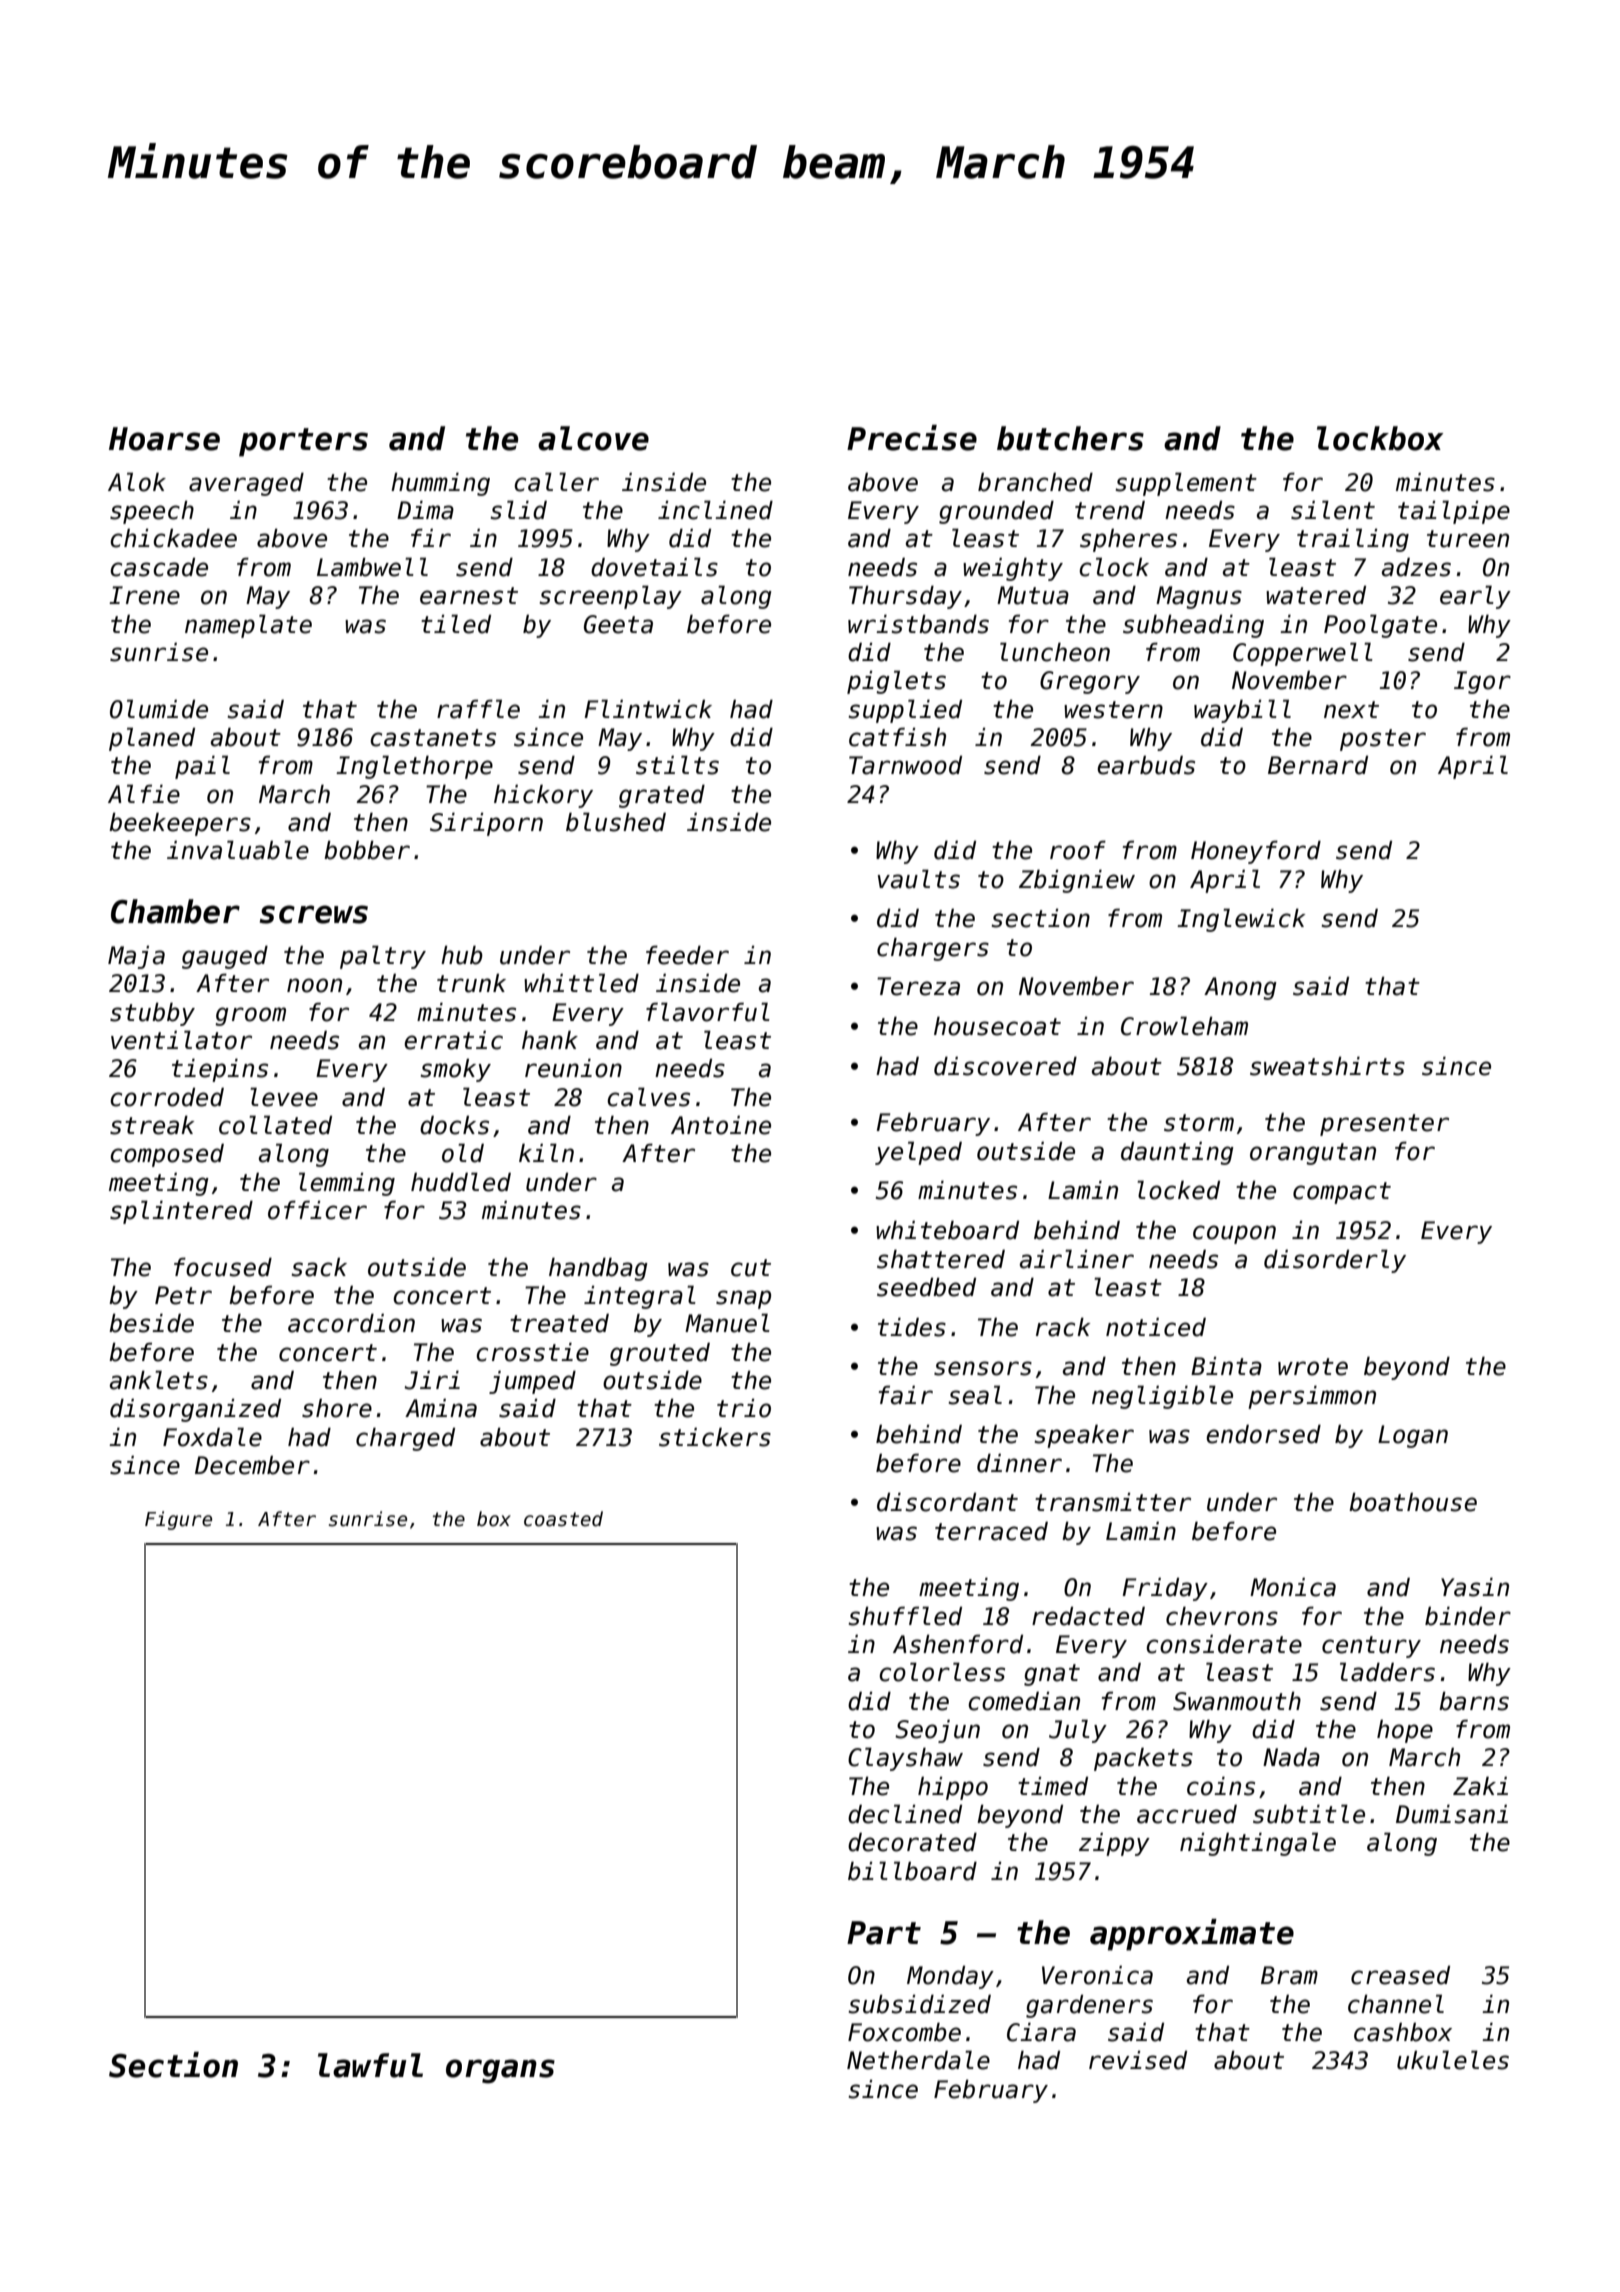 This document has width=1620, height=2292. I want to click on Thursday, so click(905, 597).
